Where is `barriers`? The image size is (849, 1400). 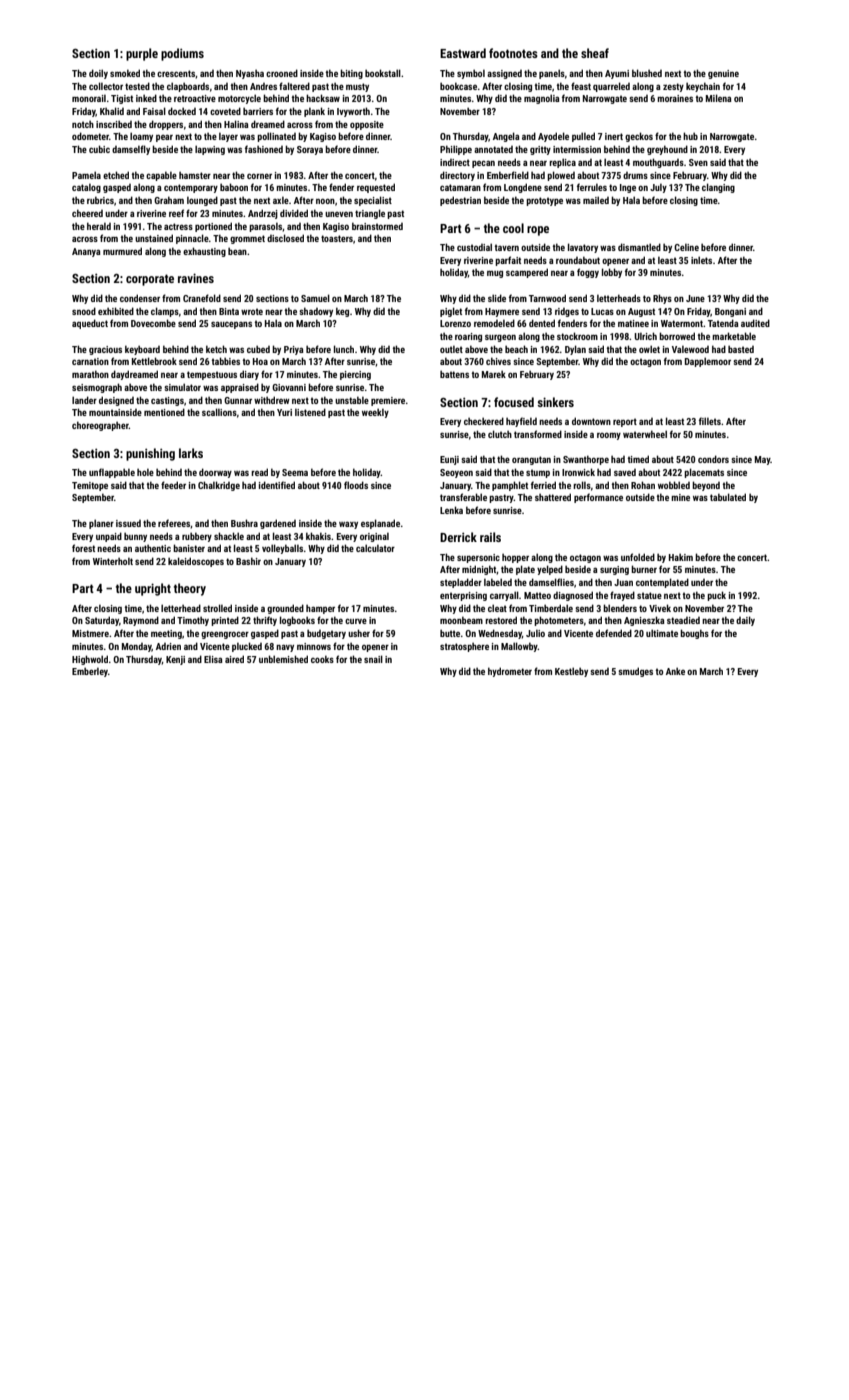
barriers is located at coordinates (258, 111).
